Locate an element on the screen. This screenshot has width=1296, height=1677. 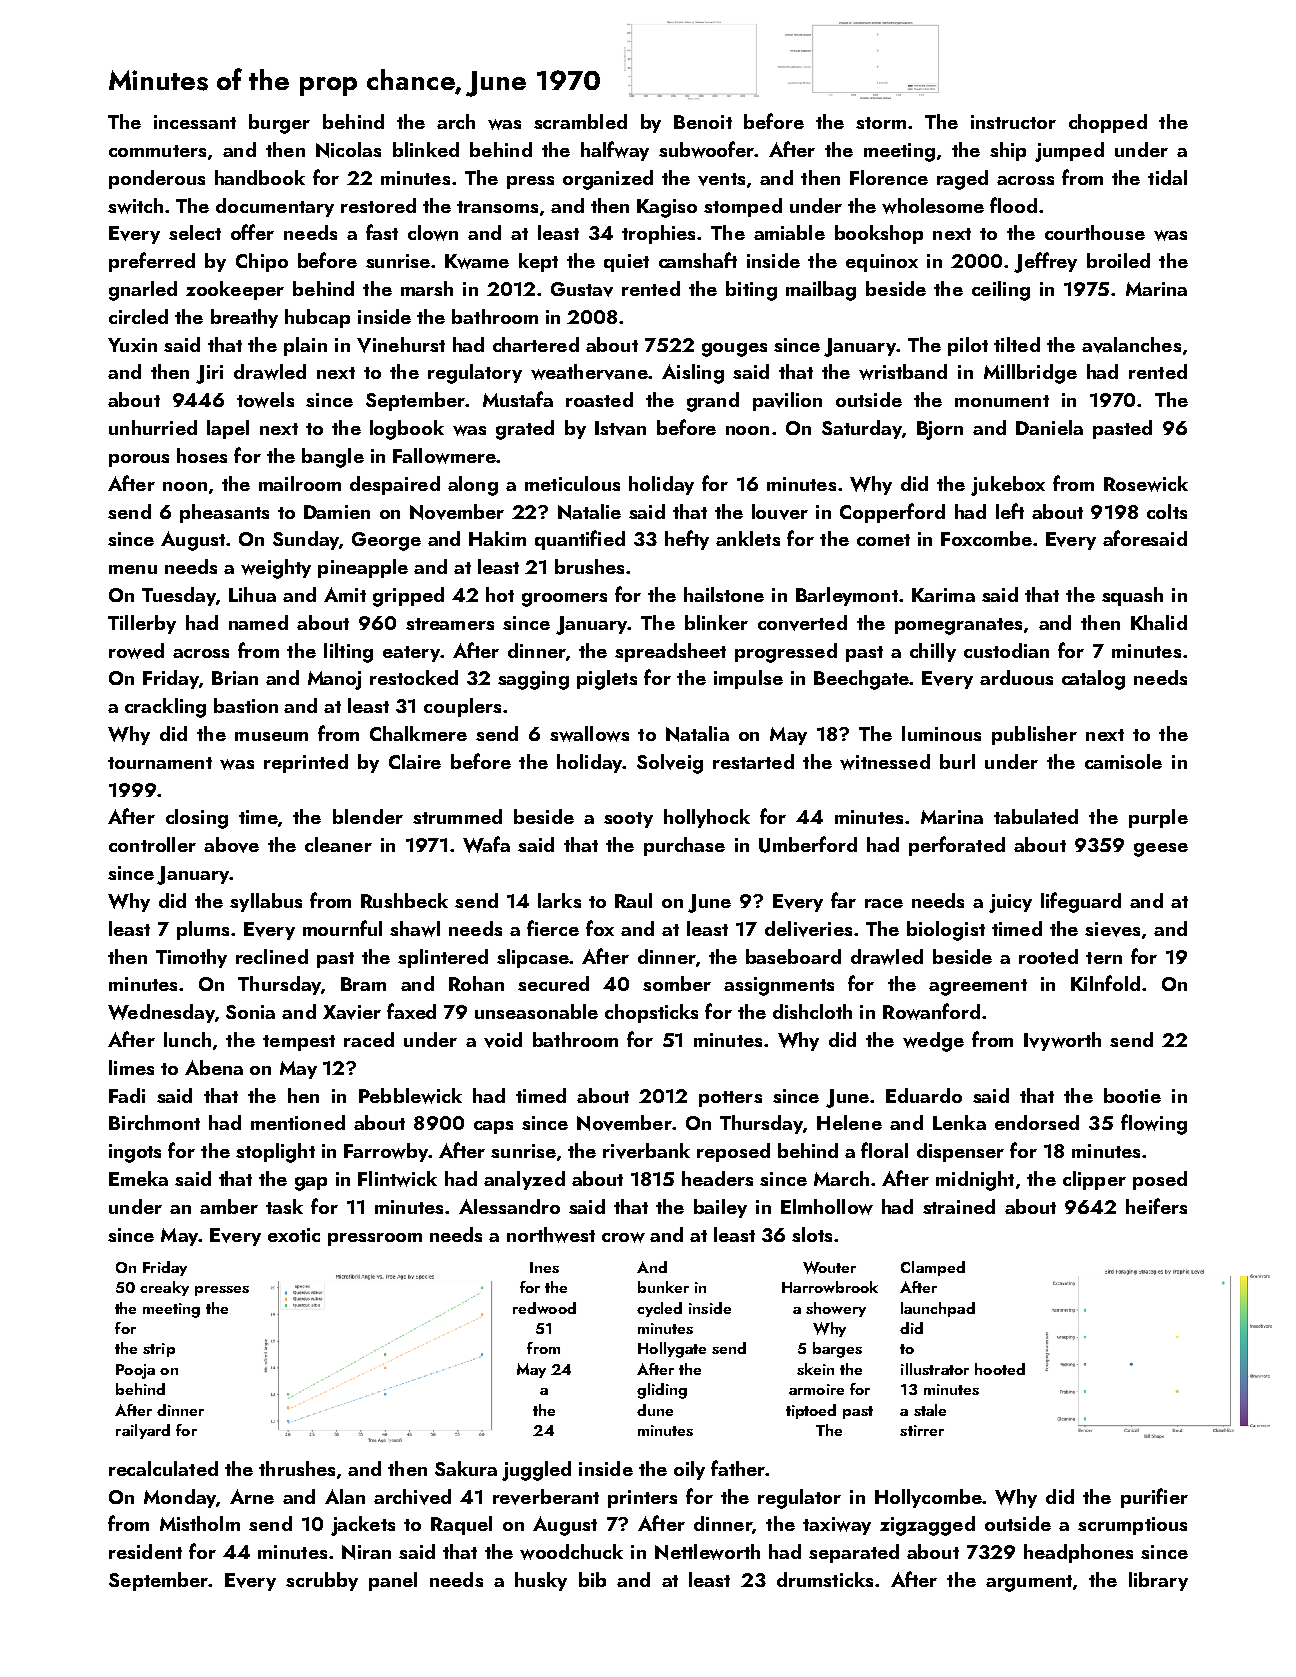
storm is located at coordinates (881, 123).
